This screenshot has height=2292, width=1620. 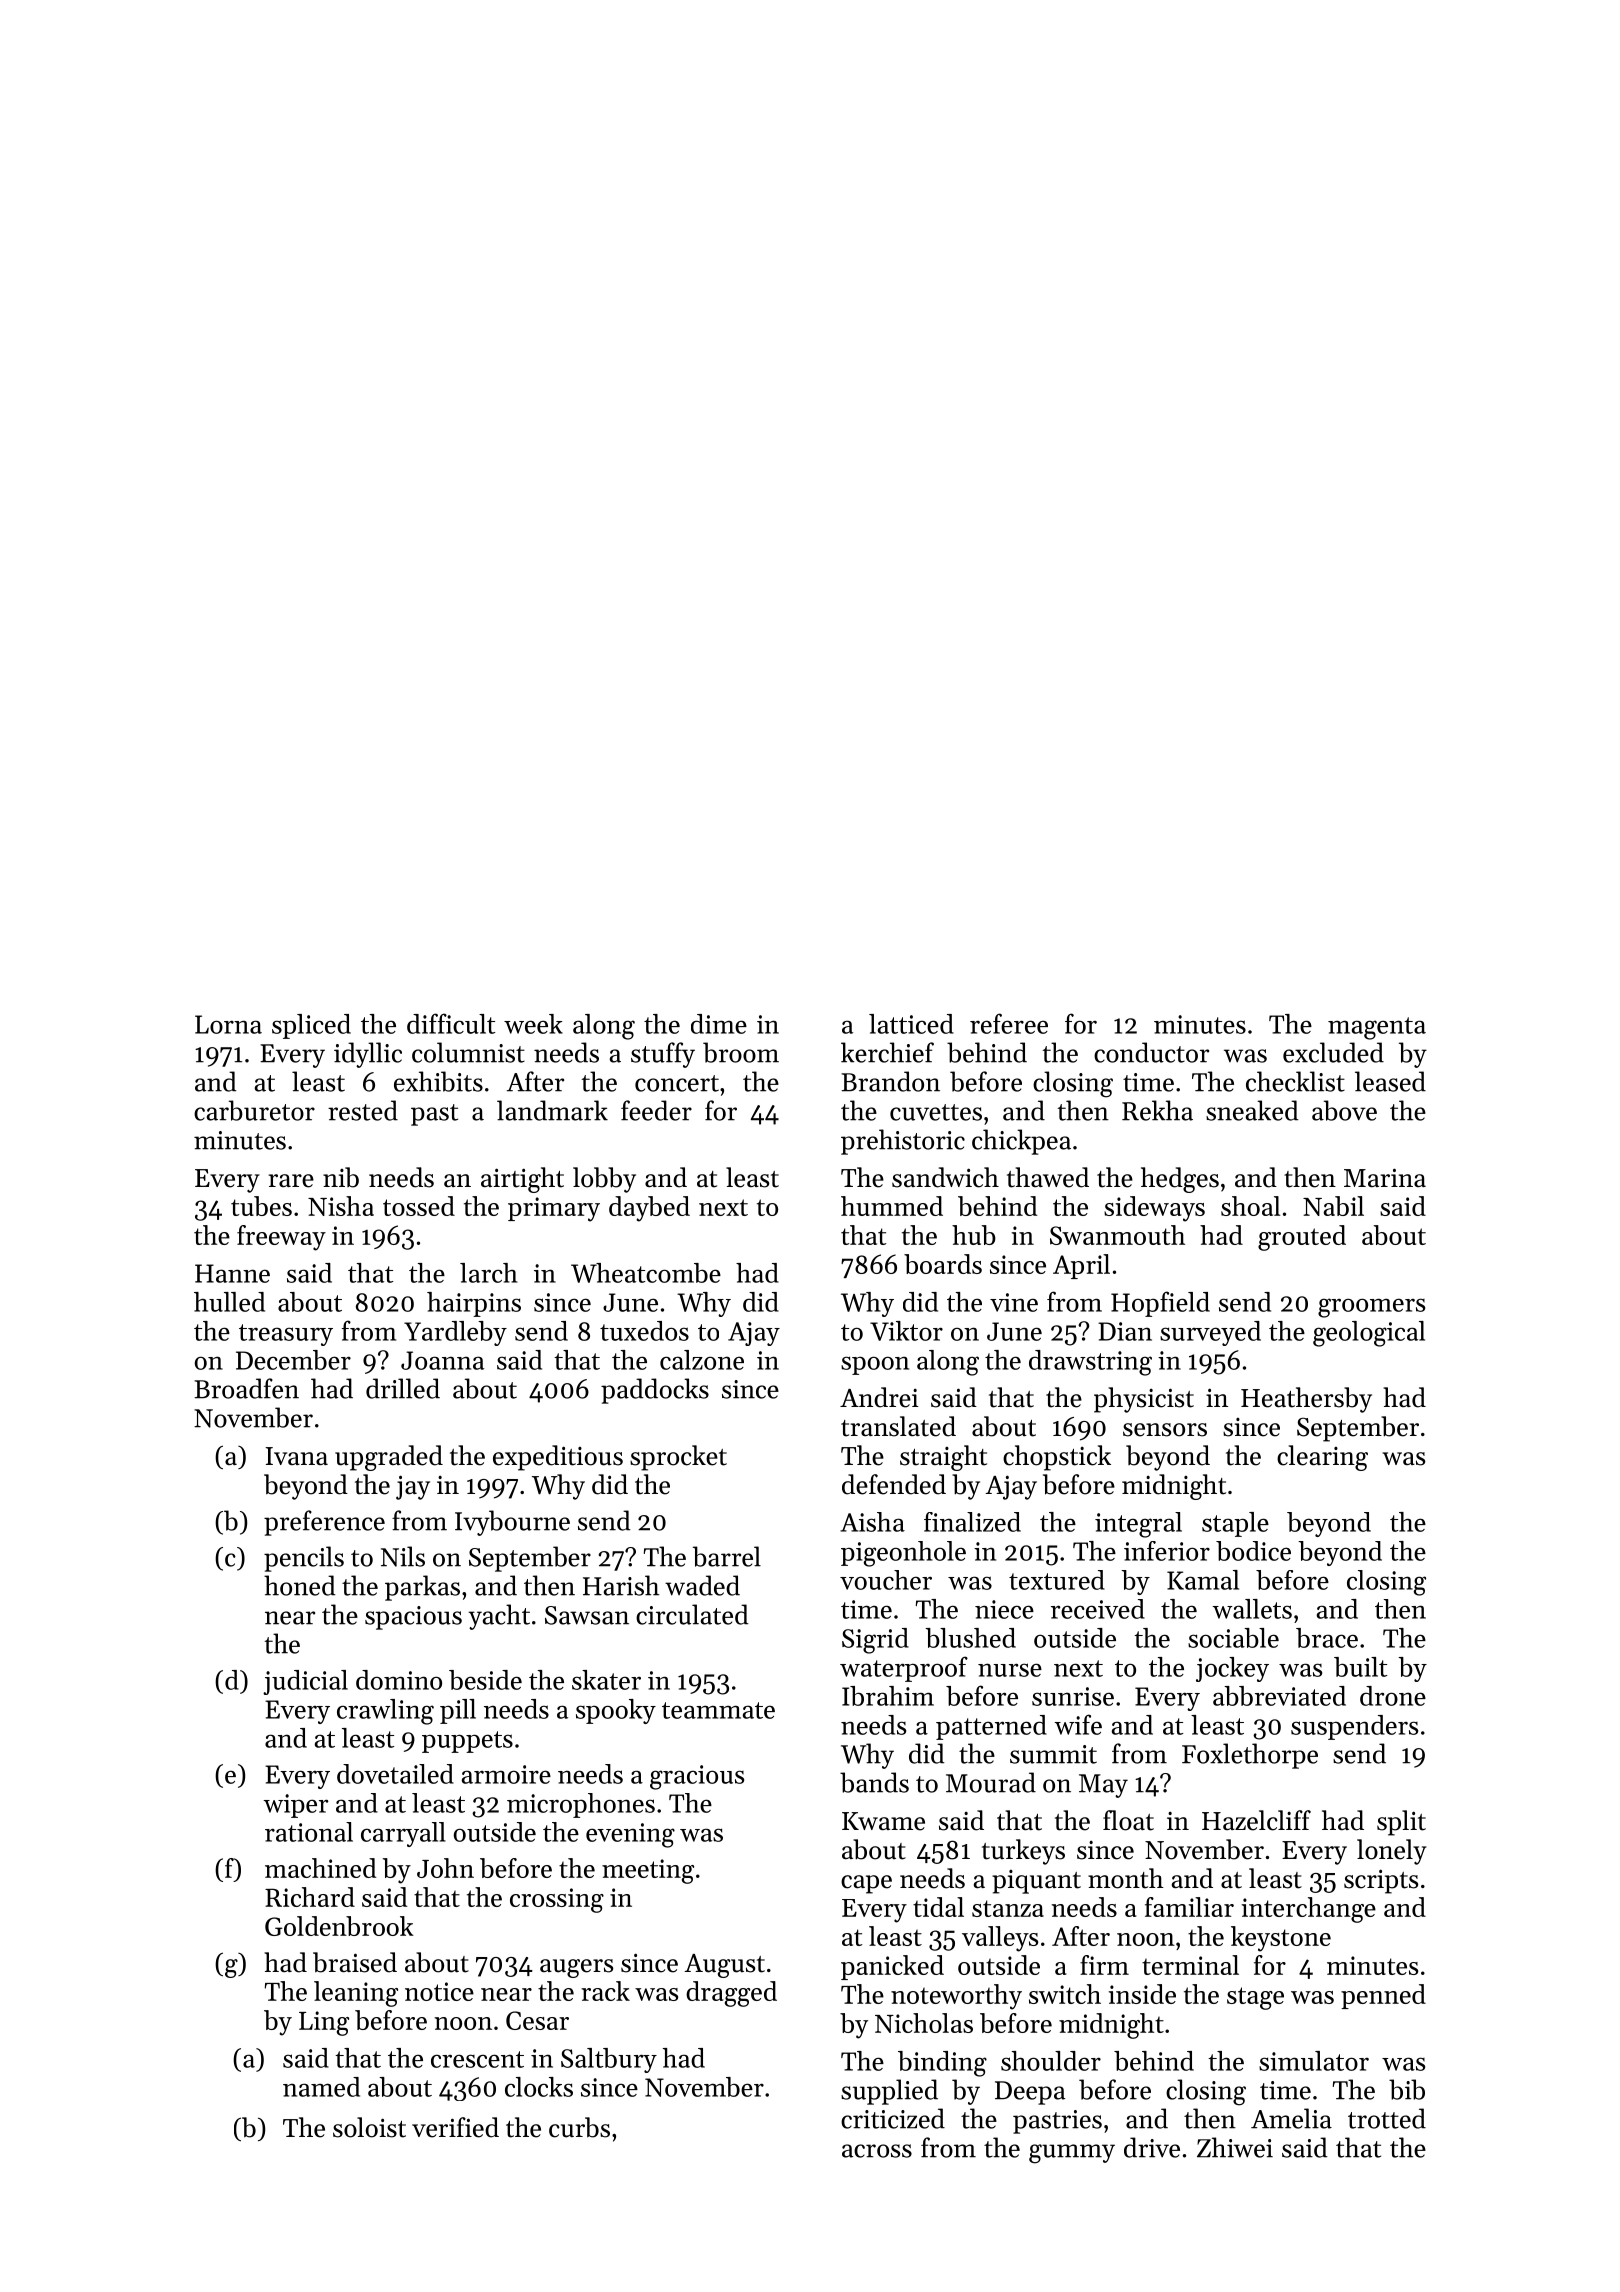 What do you see at coordinates (649, 1209) in the screenshot?
I see `daybed` at bounding box center [649, 1209].
